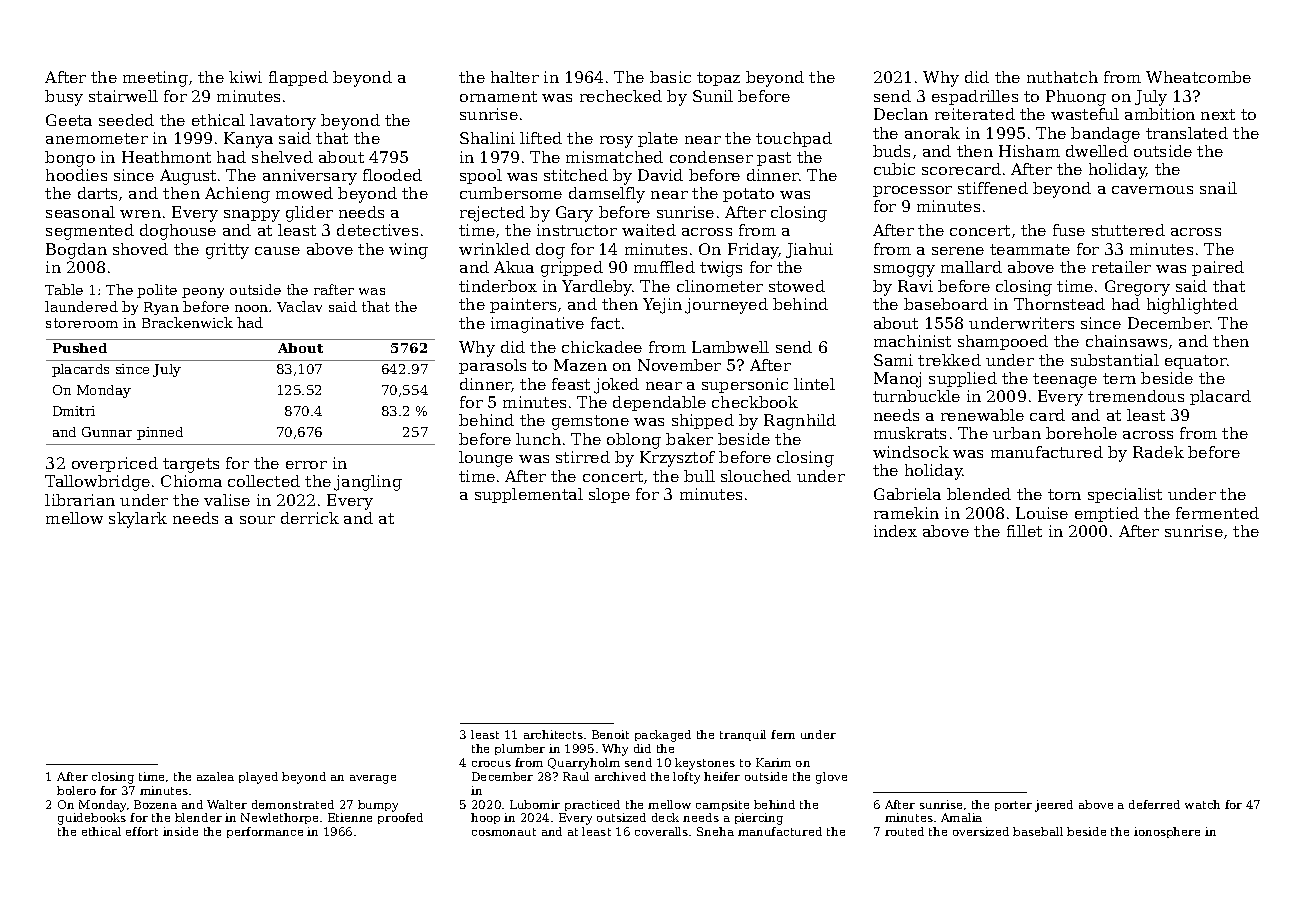 This image has height=924, width=1308. What do you see at coordinates (69, 120) in the image?
I see `Geeta` at bounding box center [69, 120].
